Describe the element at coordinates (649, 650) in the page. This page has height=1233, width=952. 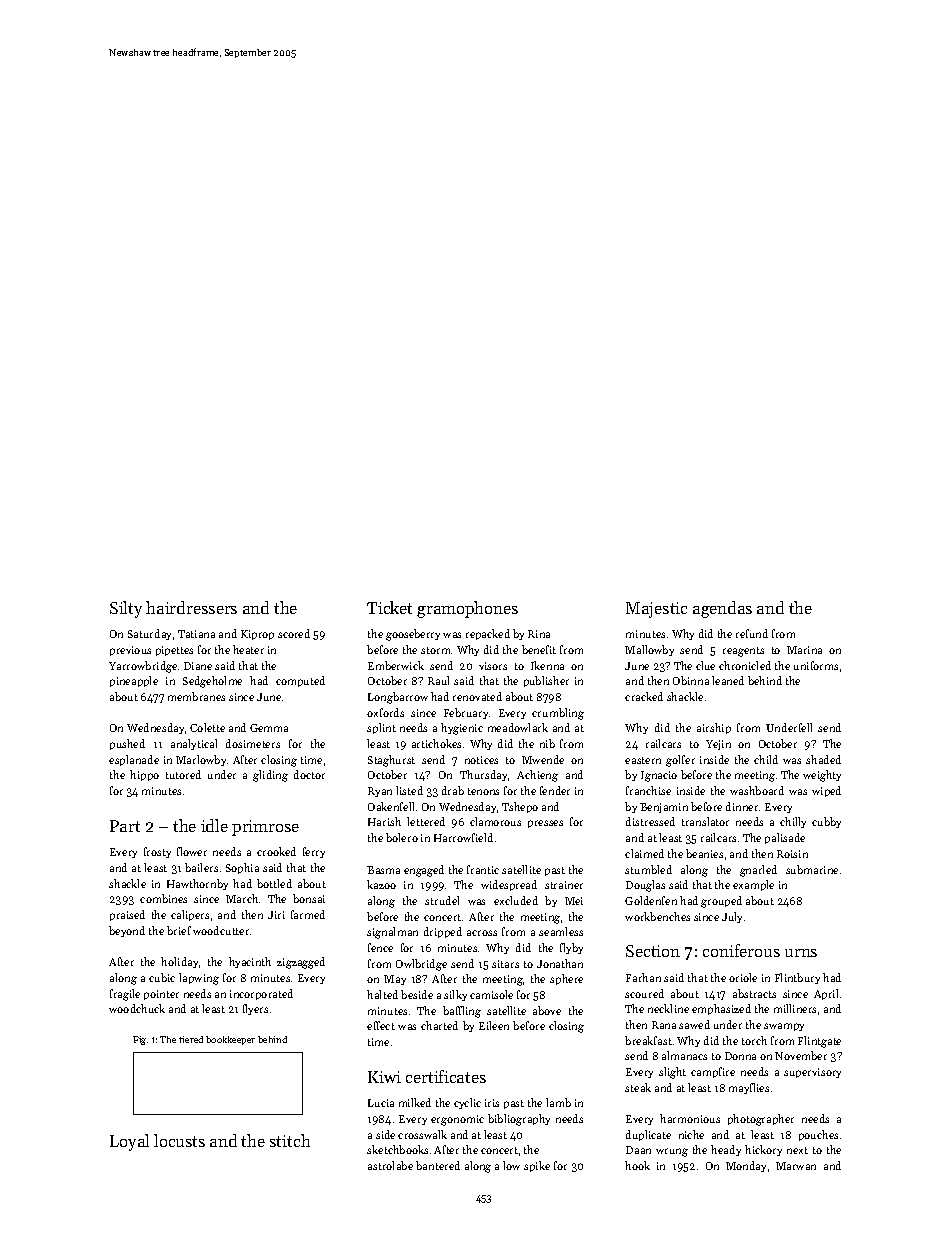
I see `Mallowby` at that location.
